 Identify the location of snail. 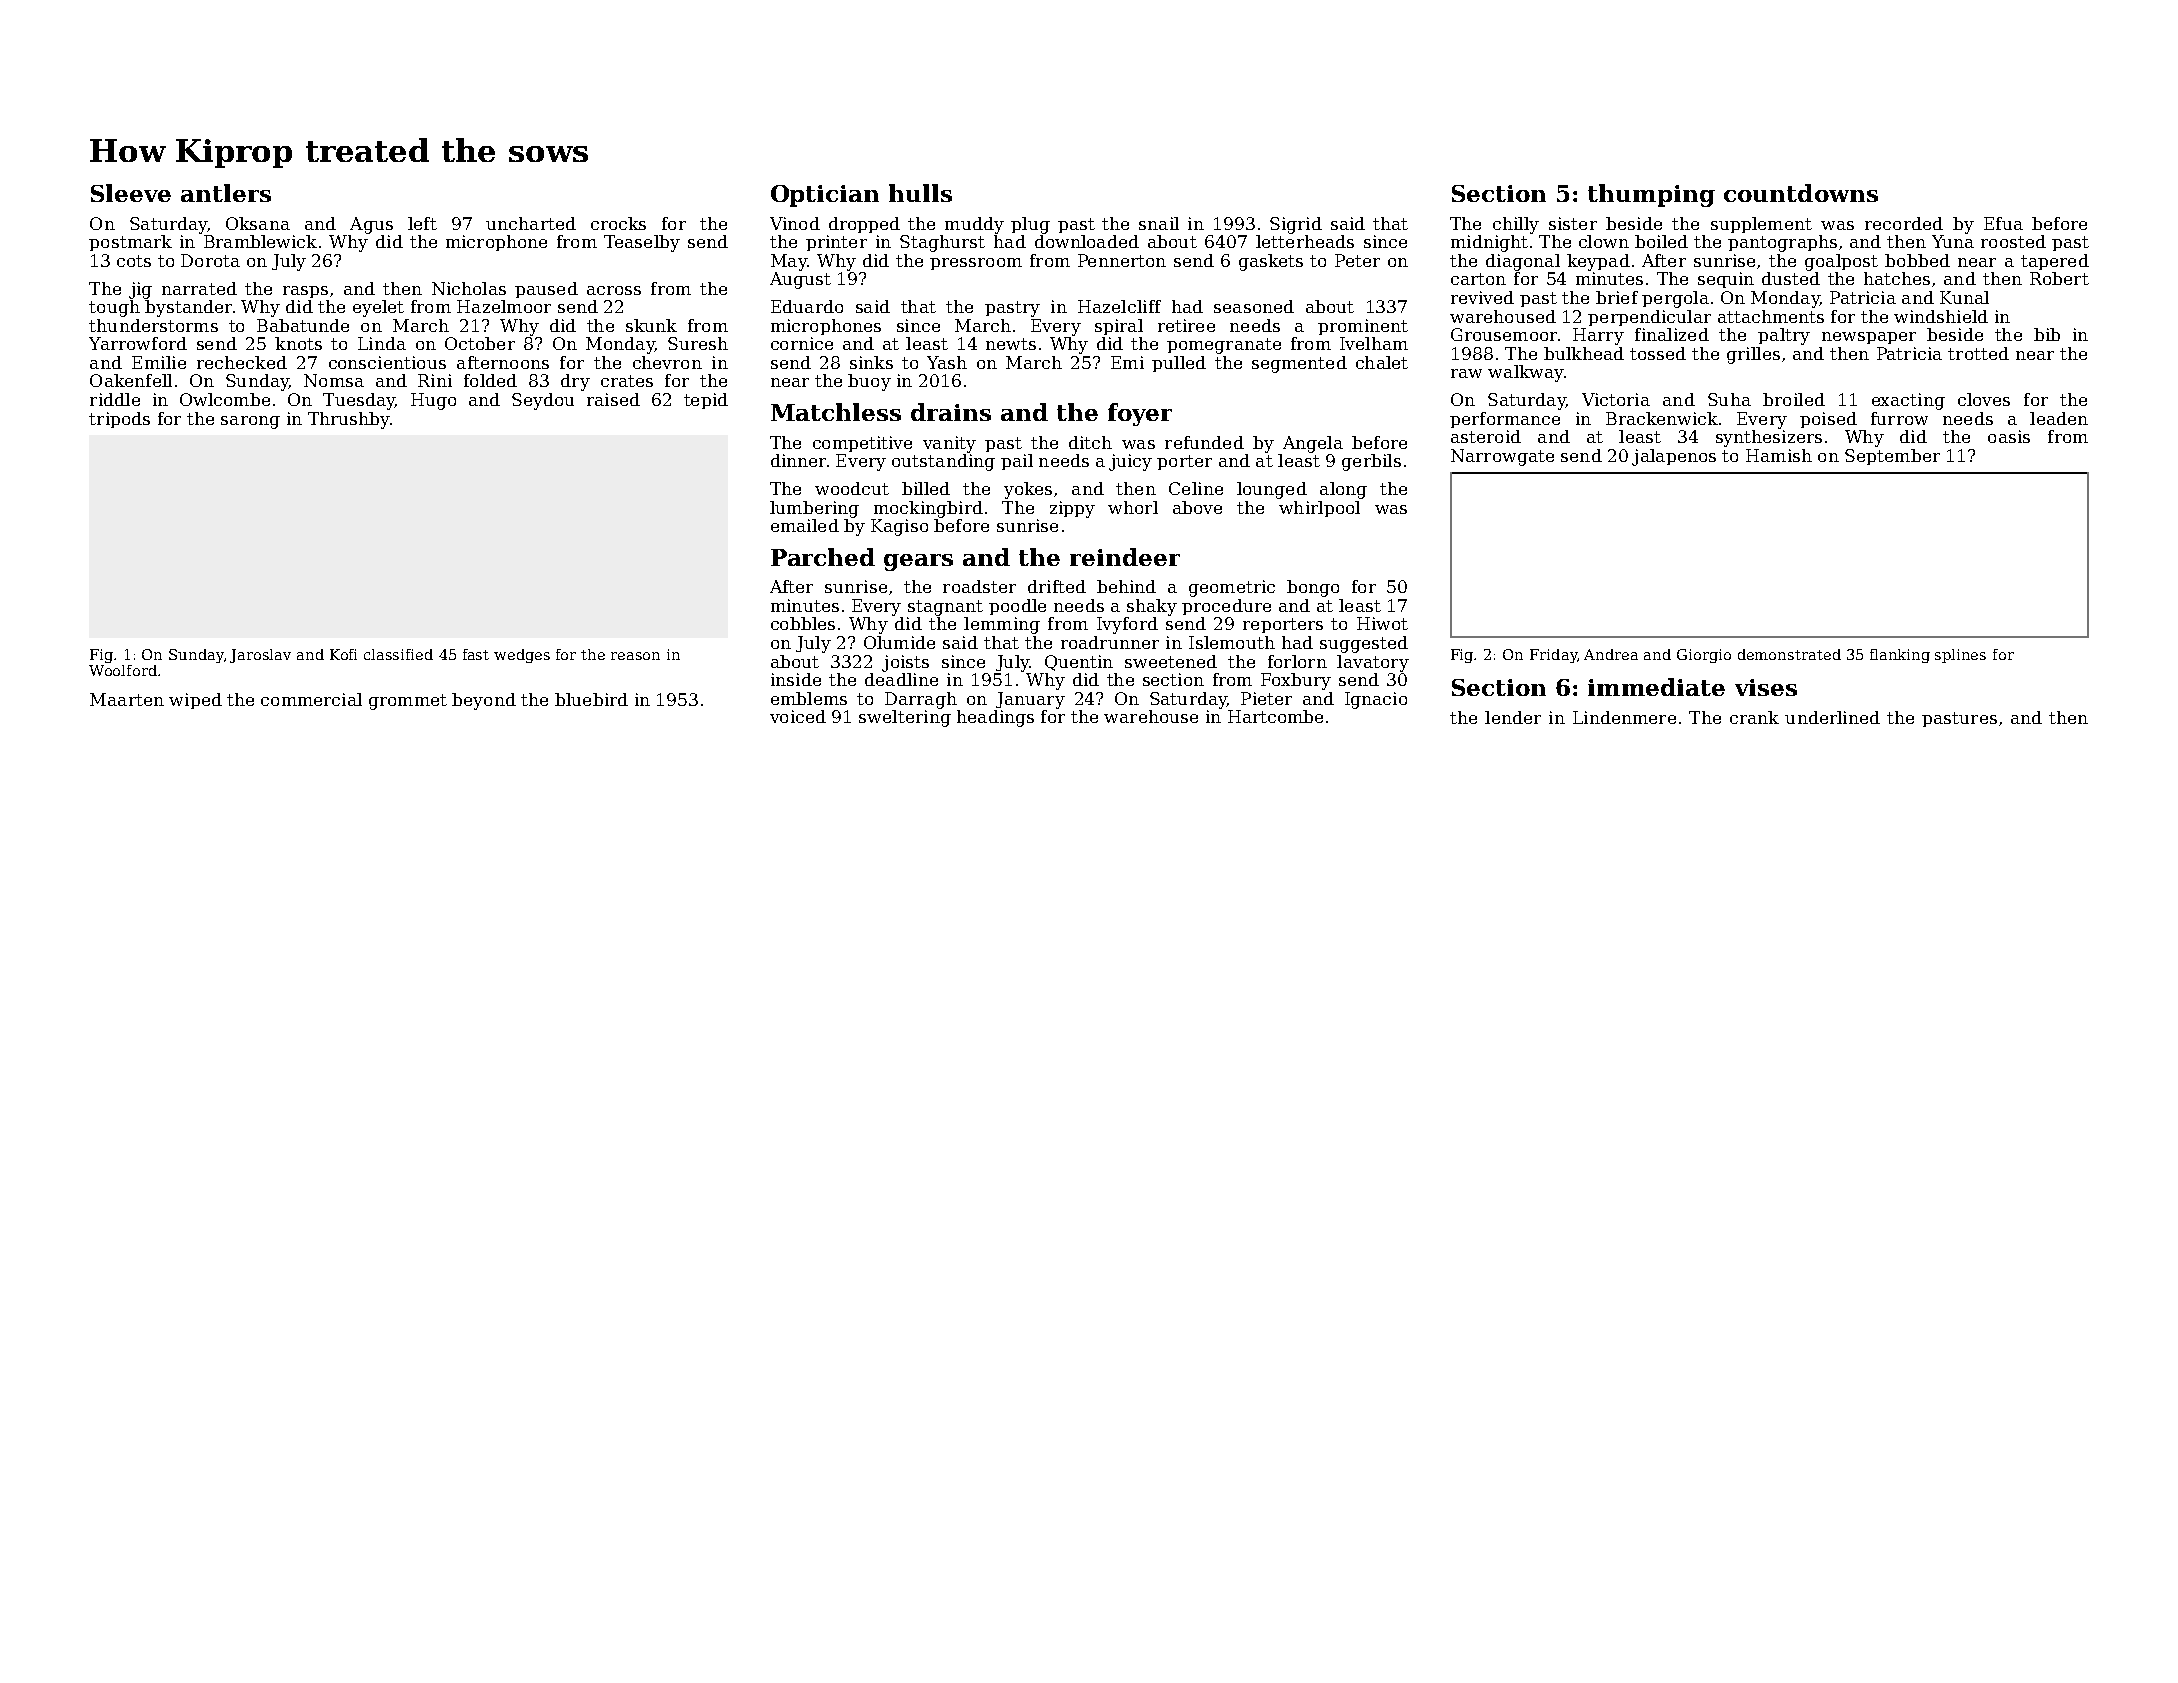
(1159, 223).
